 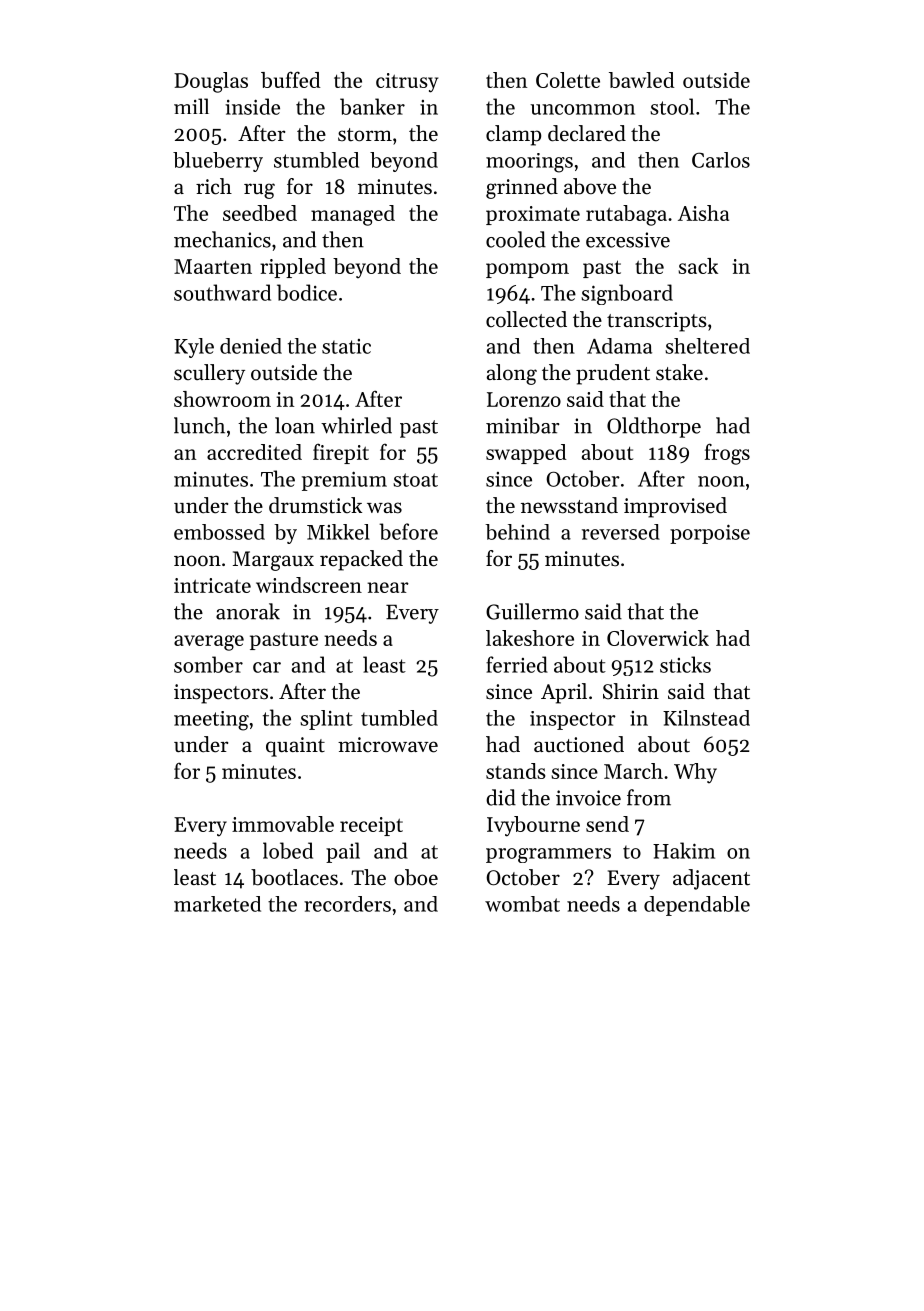 What do you see at coordinates (407, 83) in the image?
I see `citrusy` at bounding box center [407, 83].
